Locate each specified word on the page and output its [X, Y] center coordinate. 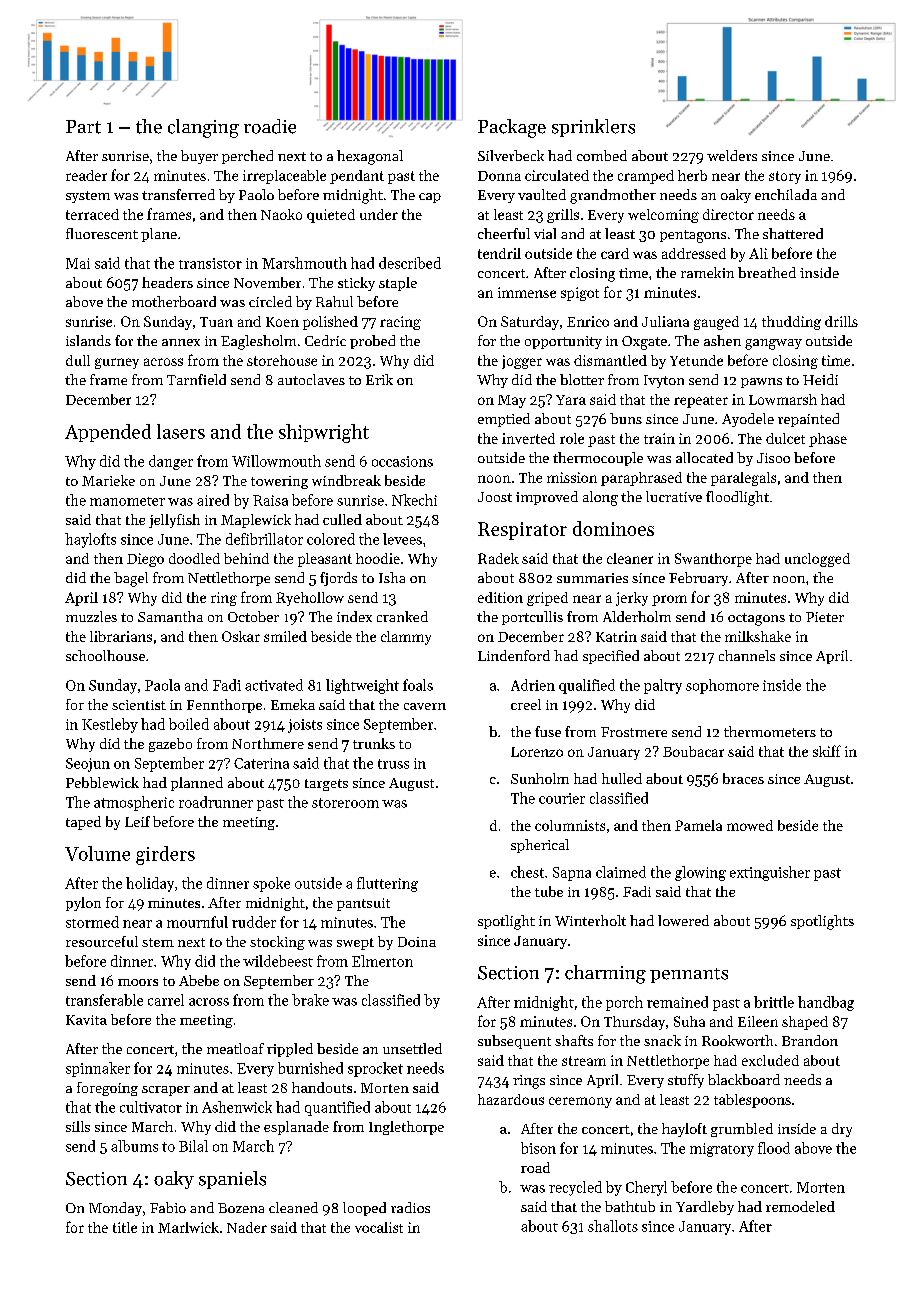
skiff [827, 751]
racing [400, 323]
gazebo [170, 745]
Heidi [820, 379]
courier [562, 798]
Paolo [256, 194]
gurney [117, 363]
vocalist [379, 1227]
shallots [613, 1226]
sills [78, 1126]
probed [372, 342]
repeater [701, 402]
